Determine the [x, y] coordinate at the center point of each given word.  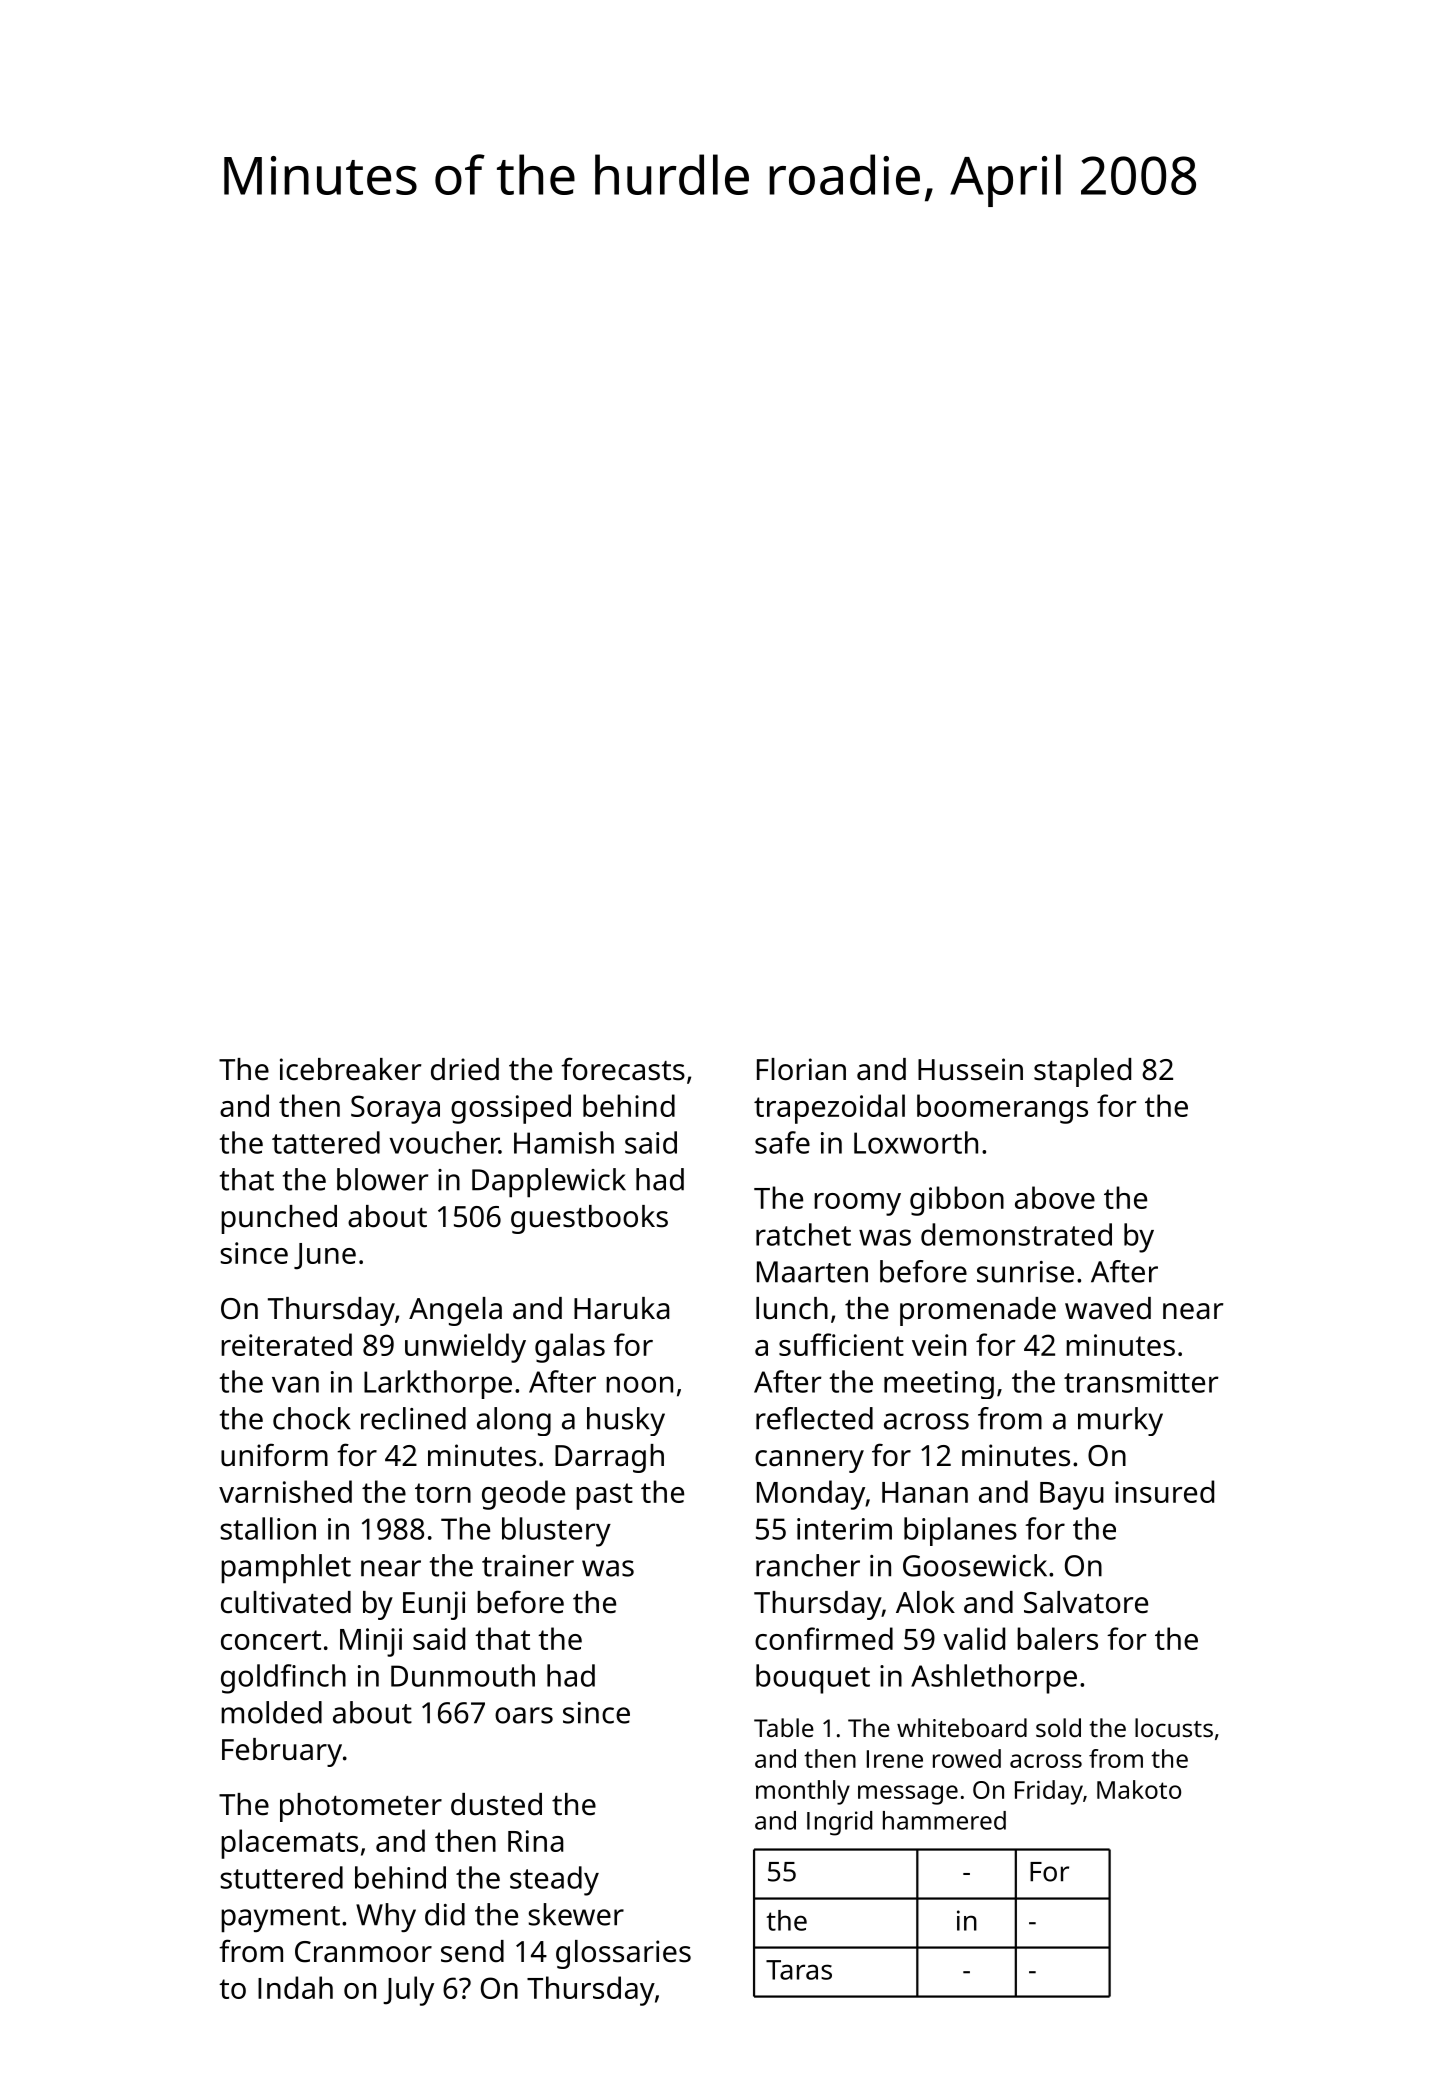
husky [626, 1421]
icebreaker [350, 1069]
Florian [801, 1069]
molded [271, 1712]
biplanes [960, 1531]
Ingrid [839, 1823]
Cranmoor [363, 1952]
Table [784, 1727]
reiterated [286, 1344]
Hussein [970, 1069]
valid [974, 1638]
